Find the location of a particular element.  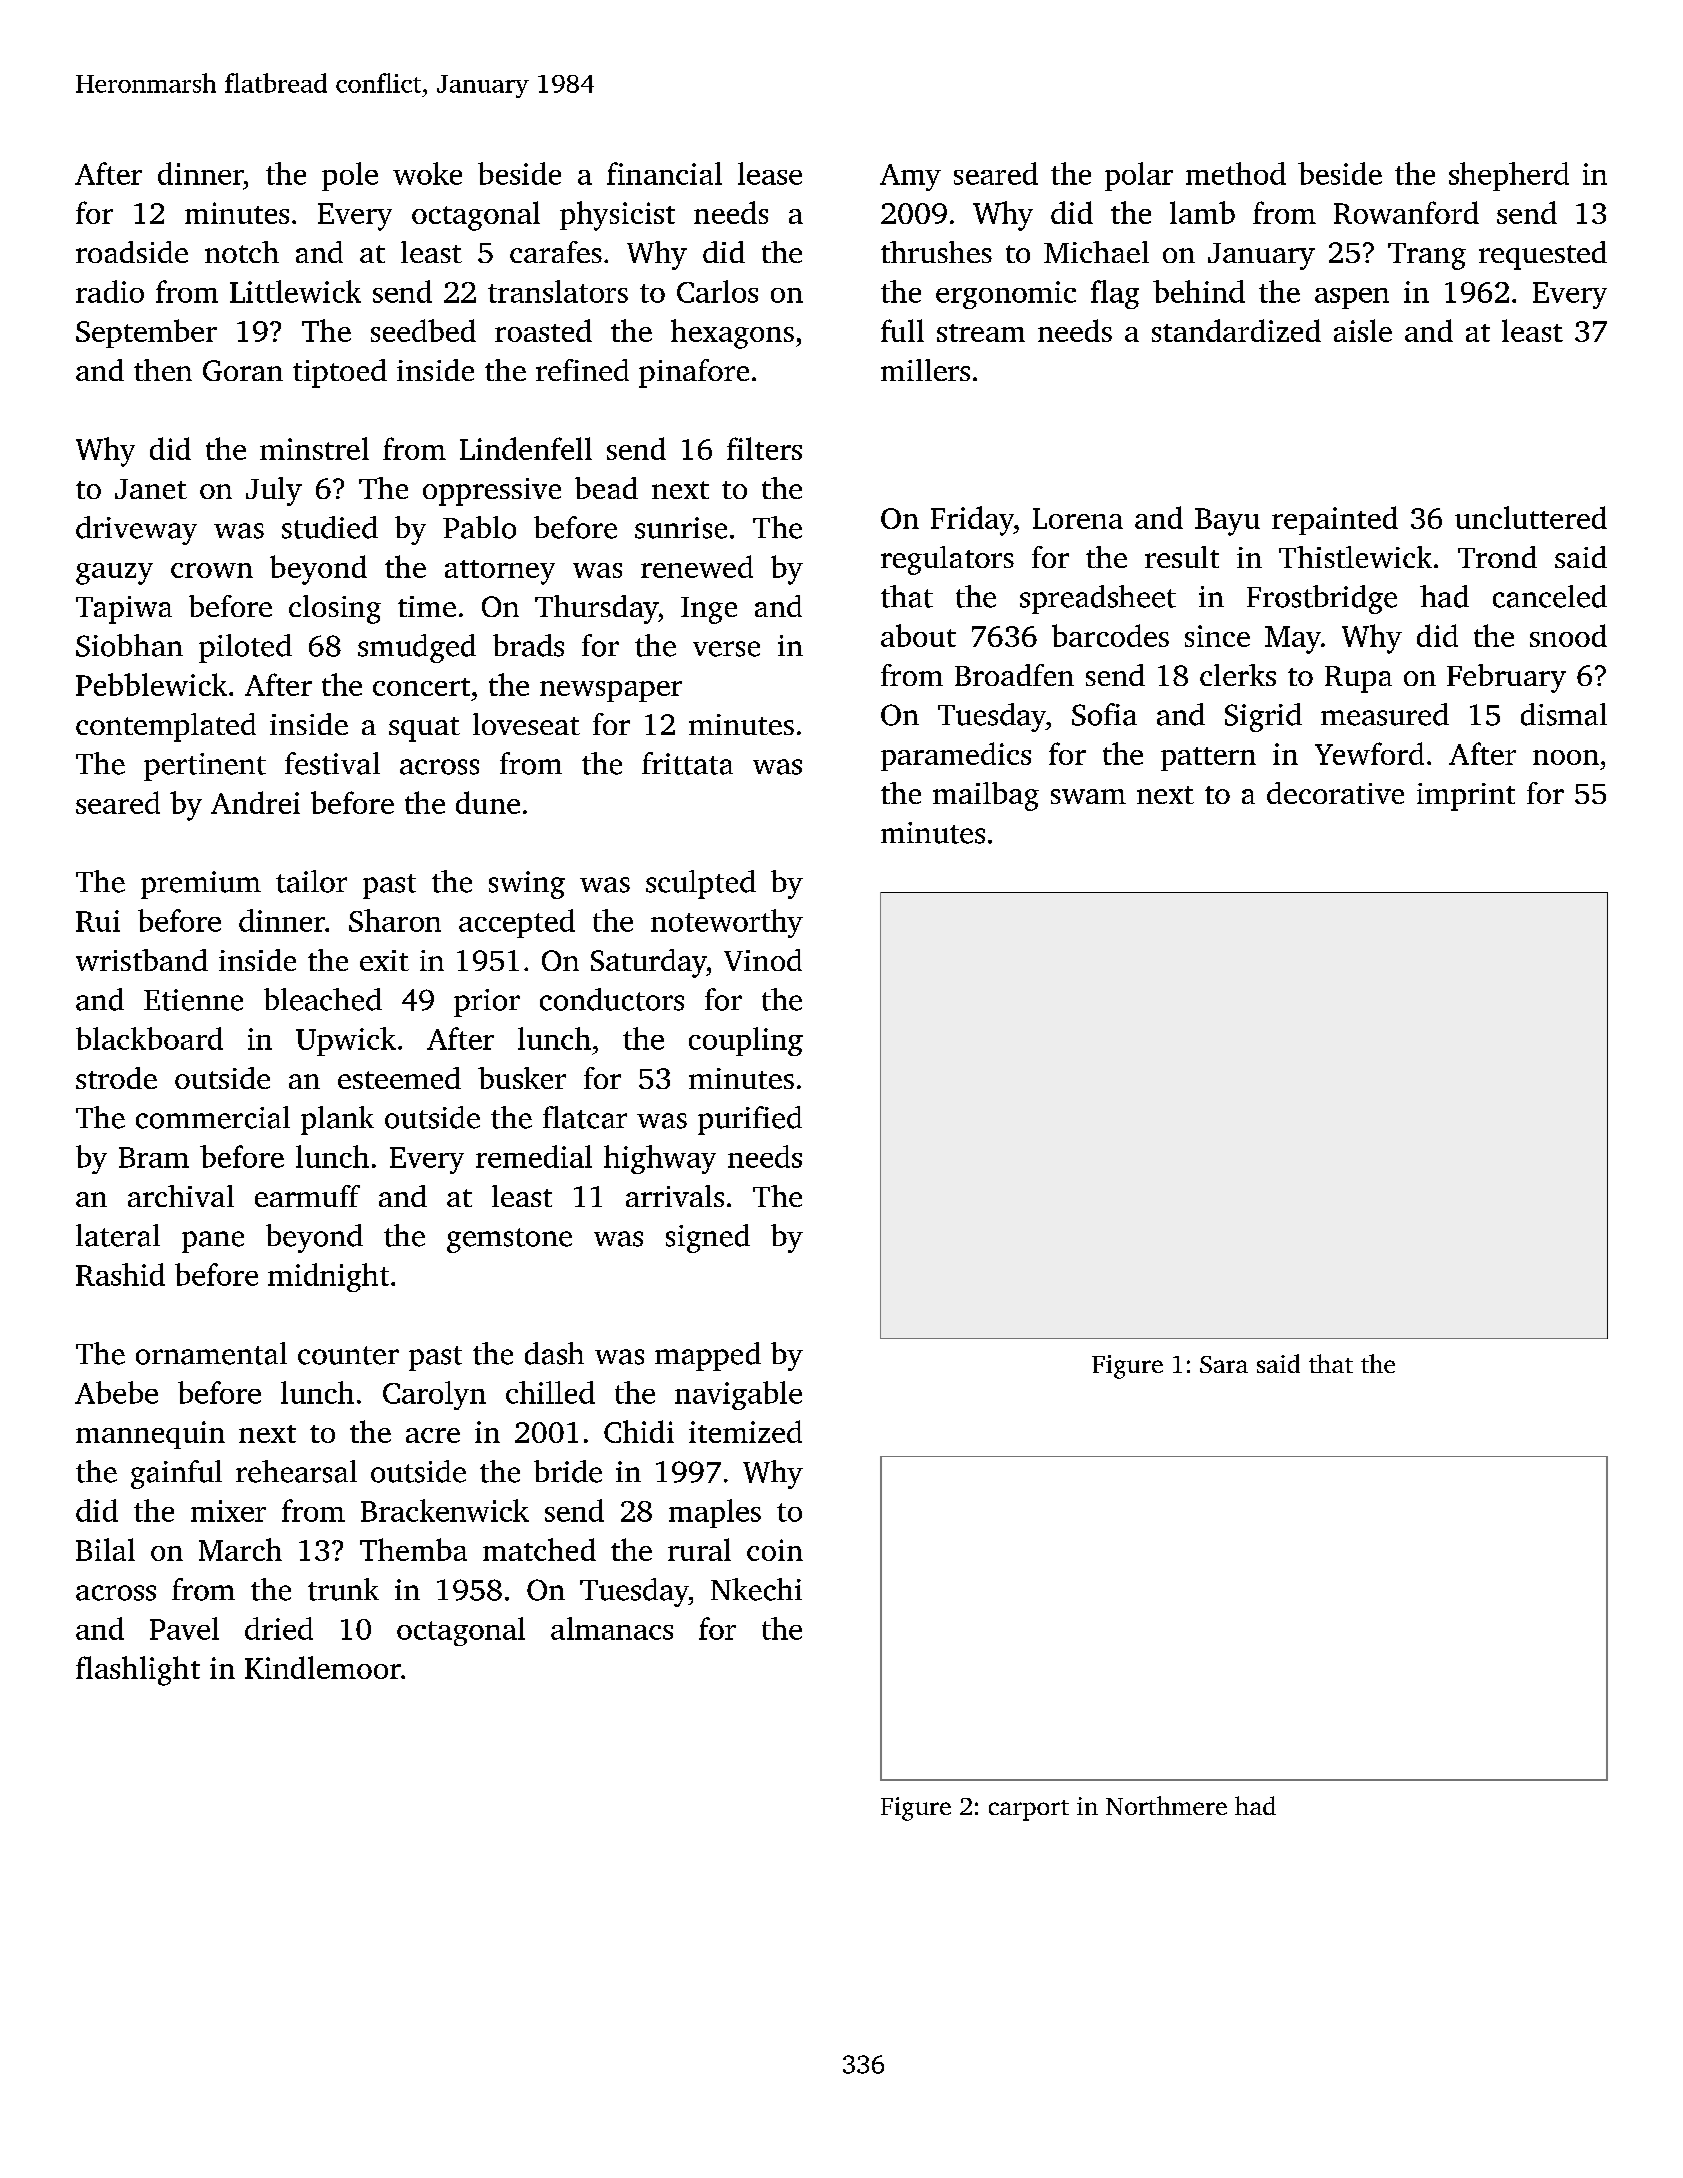

Inge is located at coordinates (709, 610).
